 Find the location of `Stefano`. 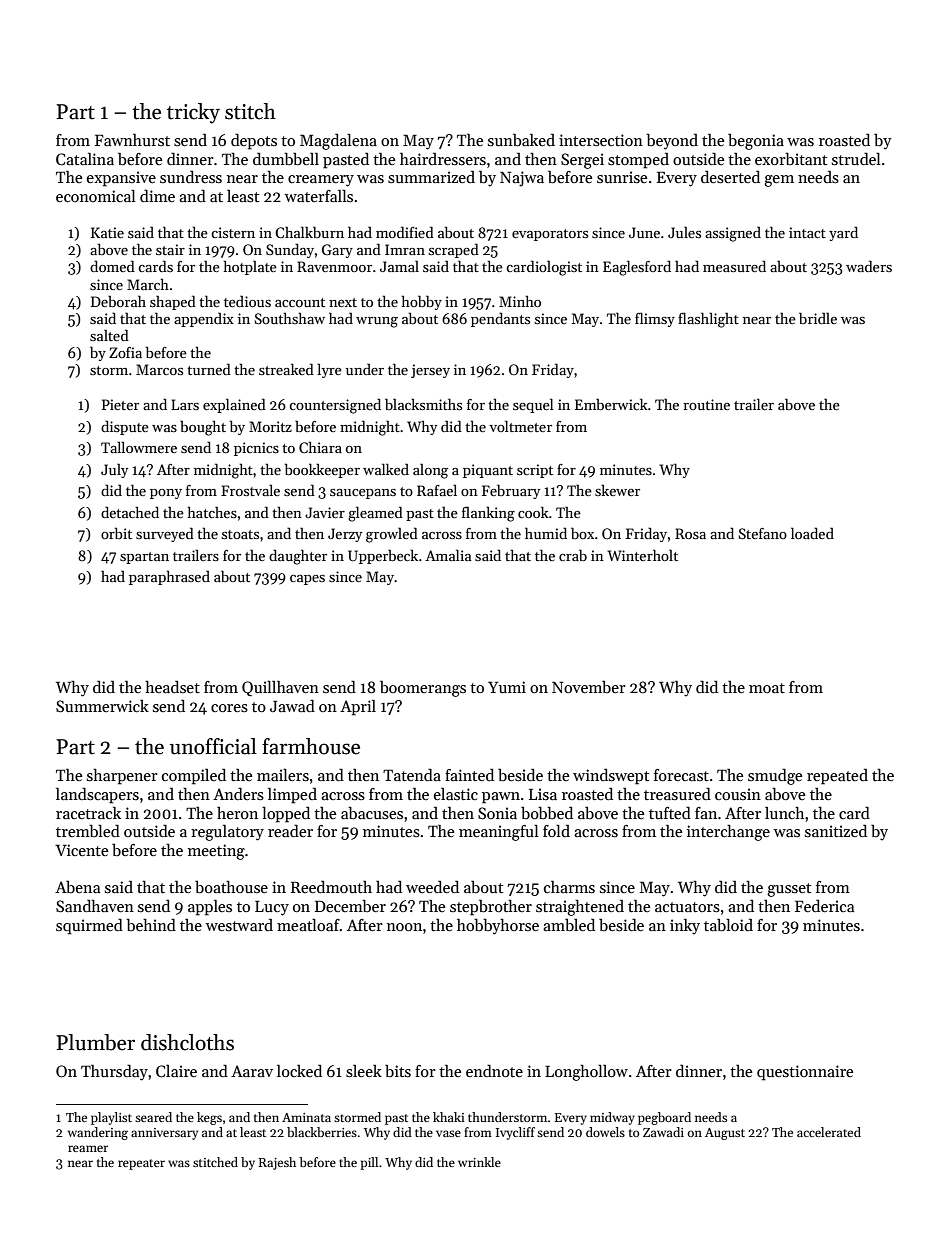

Stefano is located at coordinates (763, 533).
